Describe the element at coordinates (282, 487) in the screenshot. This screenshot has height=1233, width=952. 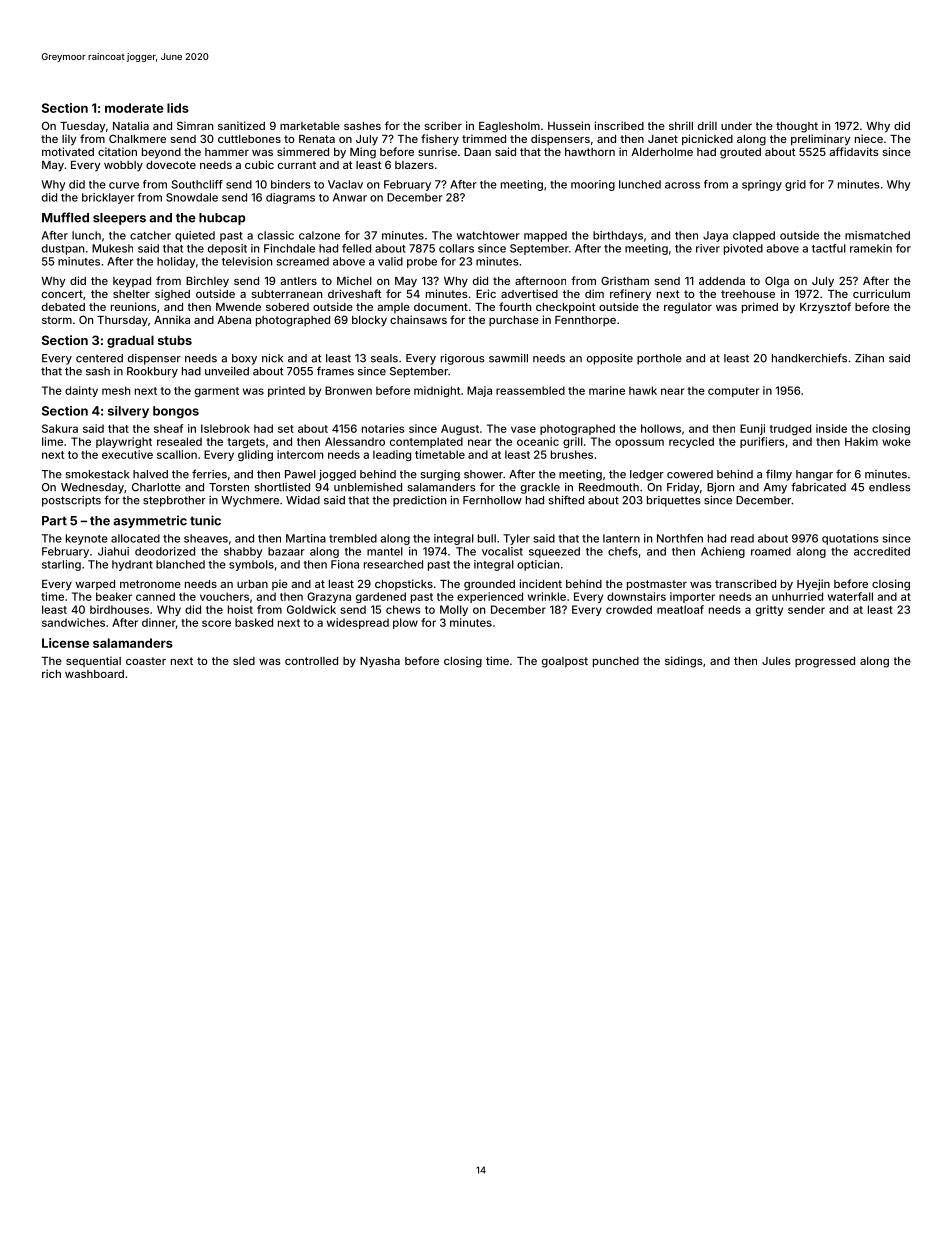
I see `shortlisted` at that location.
